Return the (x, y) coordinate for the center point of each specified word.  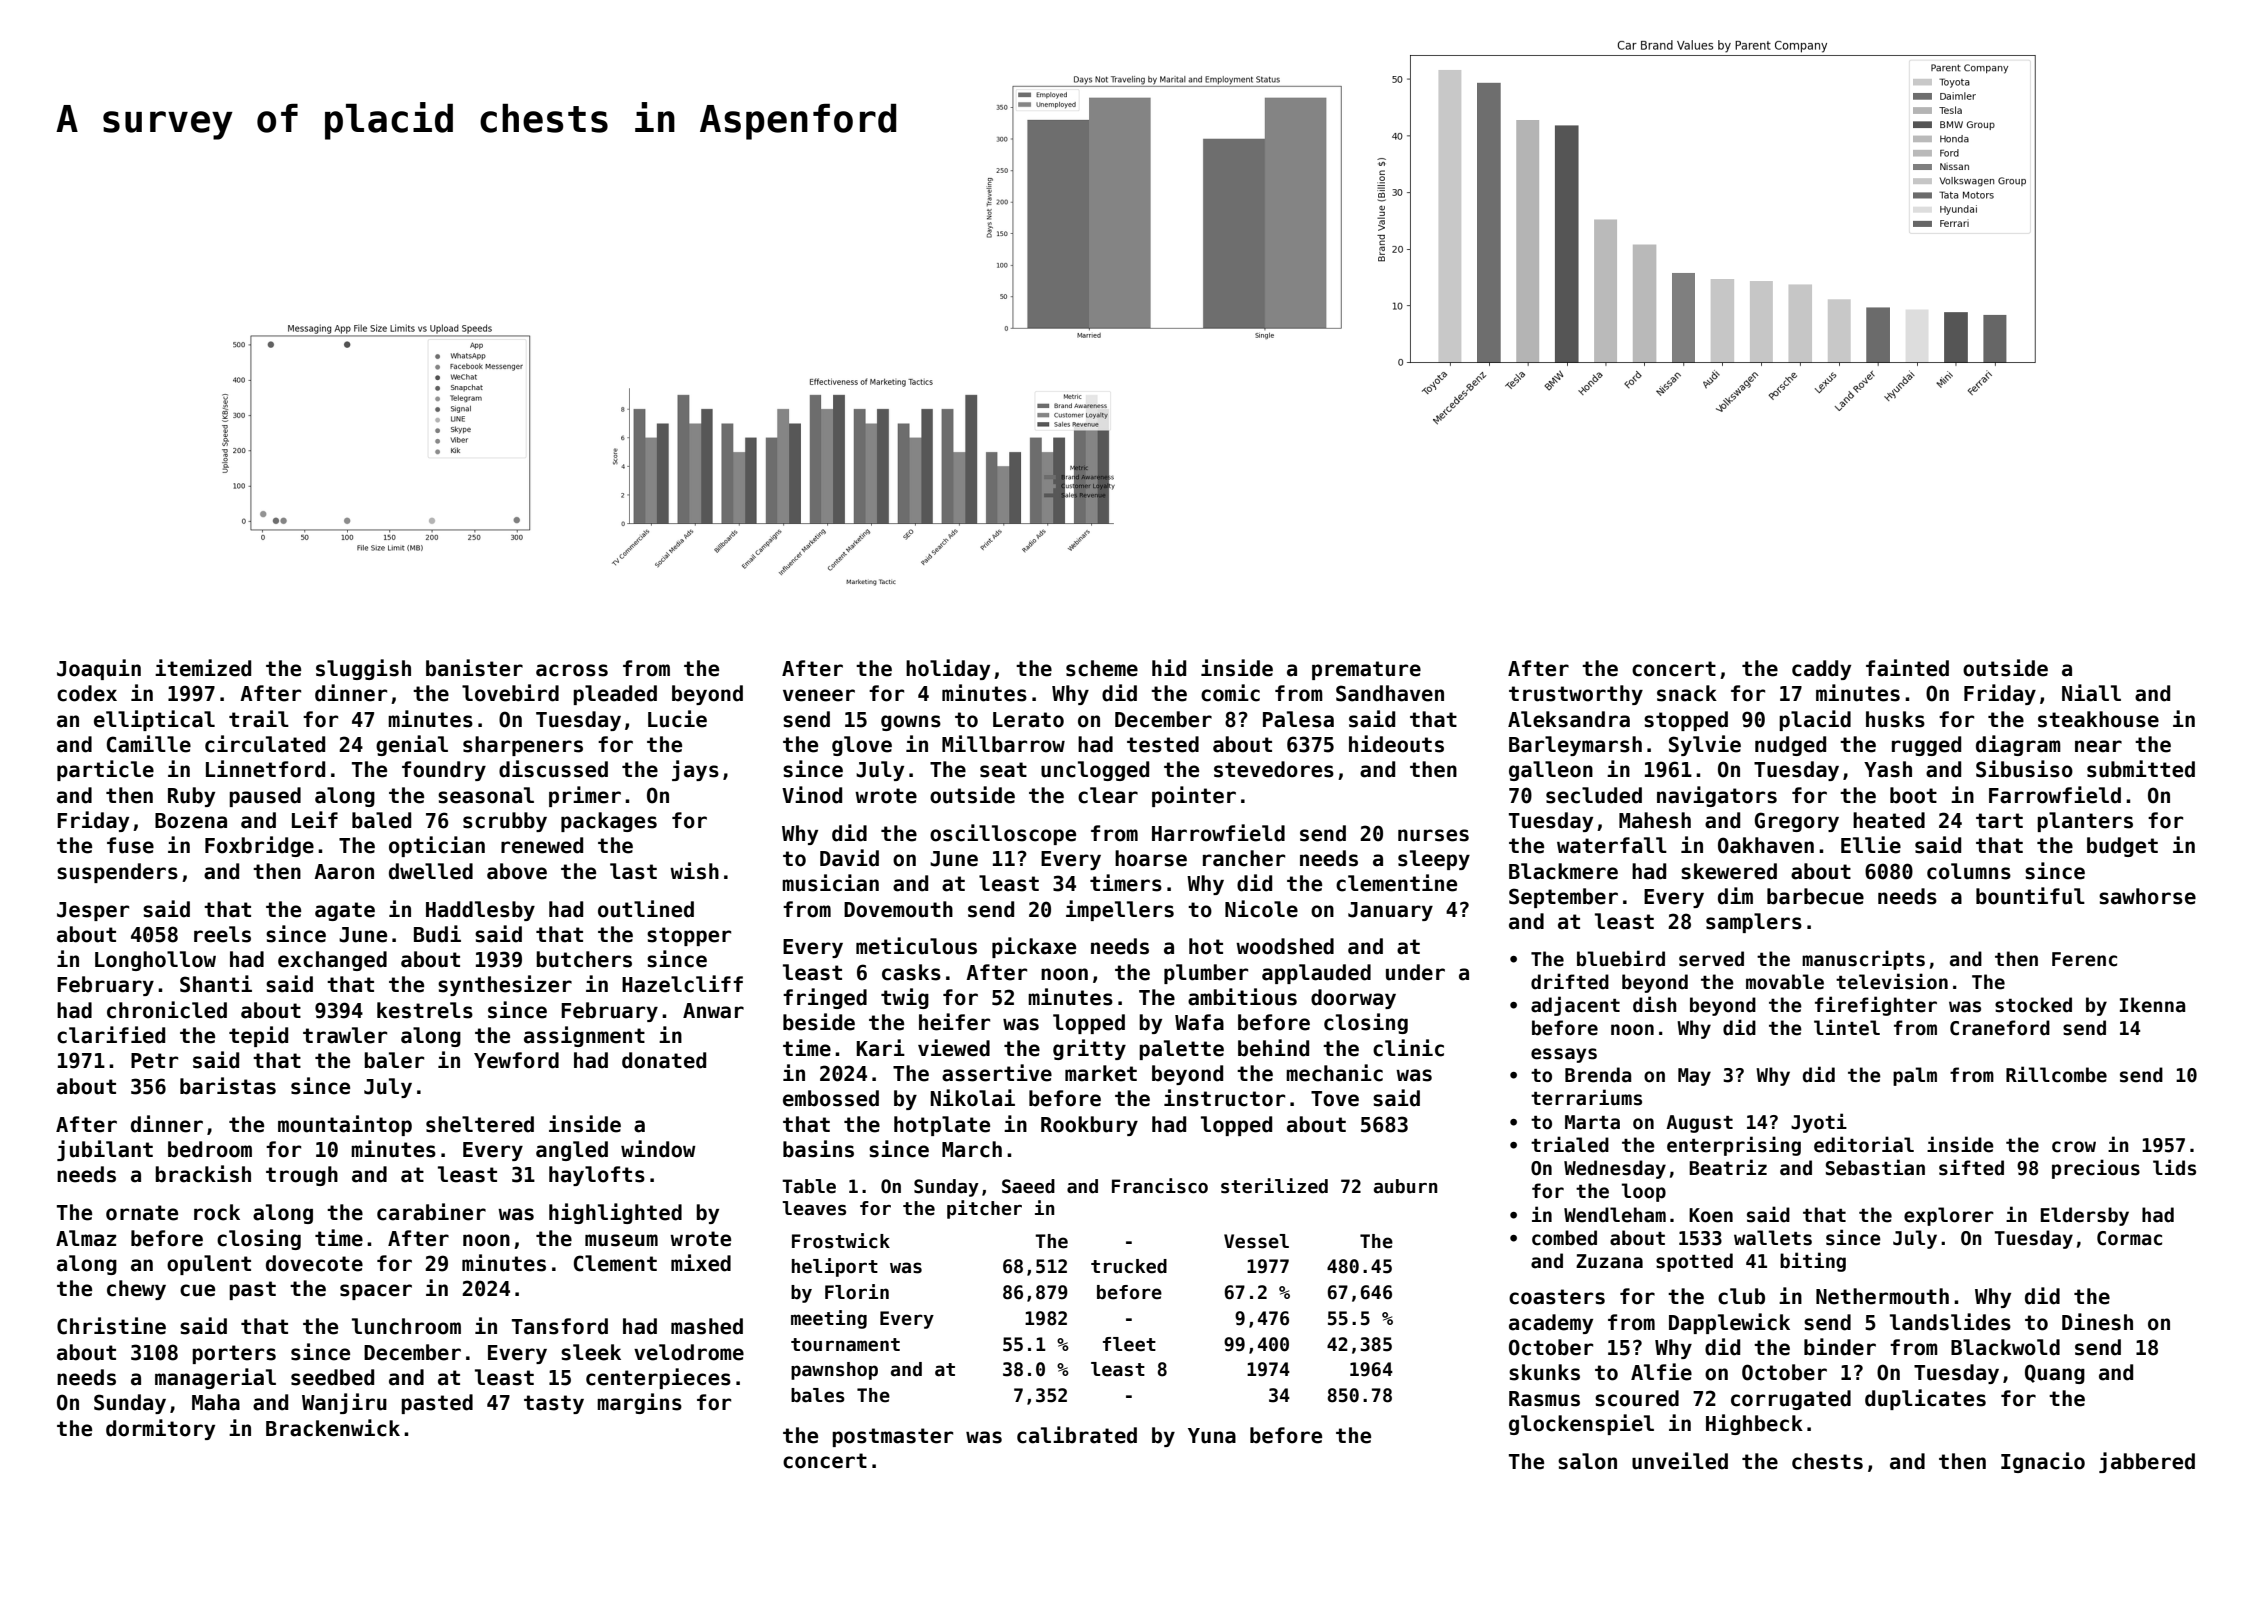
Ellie (1871, 845)
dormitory (160, 1429)
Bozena (191, 821)
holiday (948, 669)
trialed (1570, 1144)
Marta (1592, 1122)
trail (259, 719)
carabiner (431, 1212)
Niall (2091, 693)
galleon (1551, 771)
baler (394, 1060)
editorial (1864, 1144)
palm (1915, 1076)
